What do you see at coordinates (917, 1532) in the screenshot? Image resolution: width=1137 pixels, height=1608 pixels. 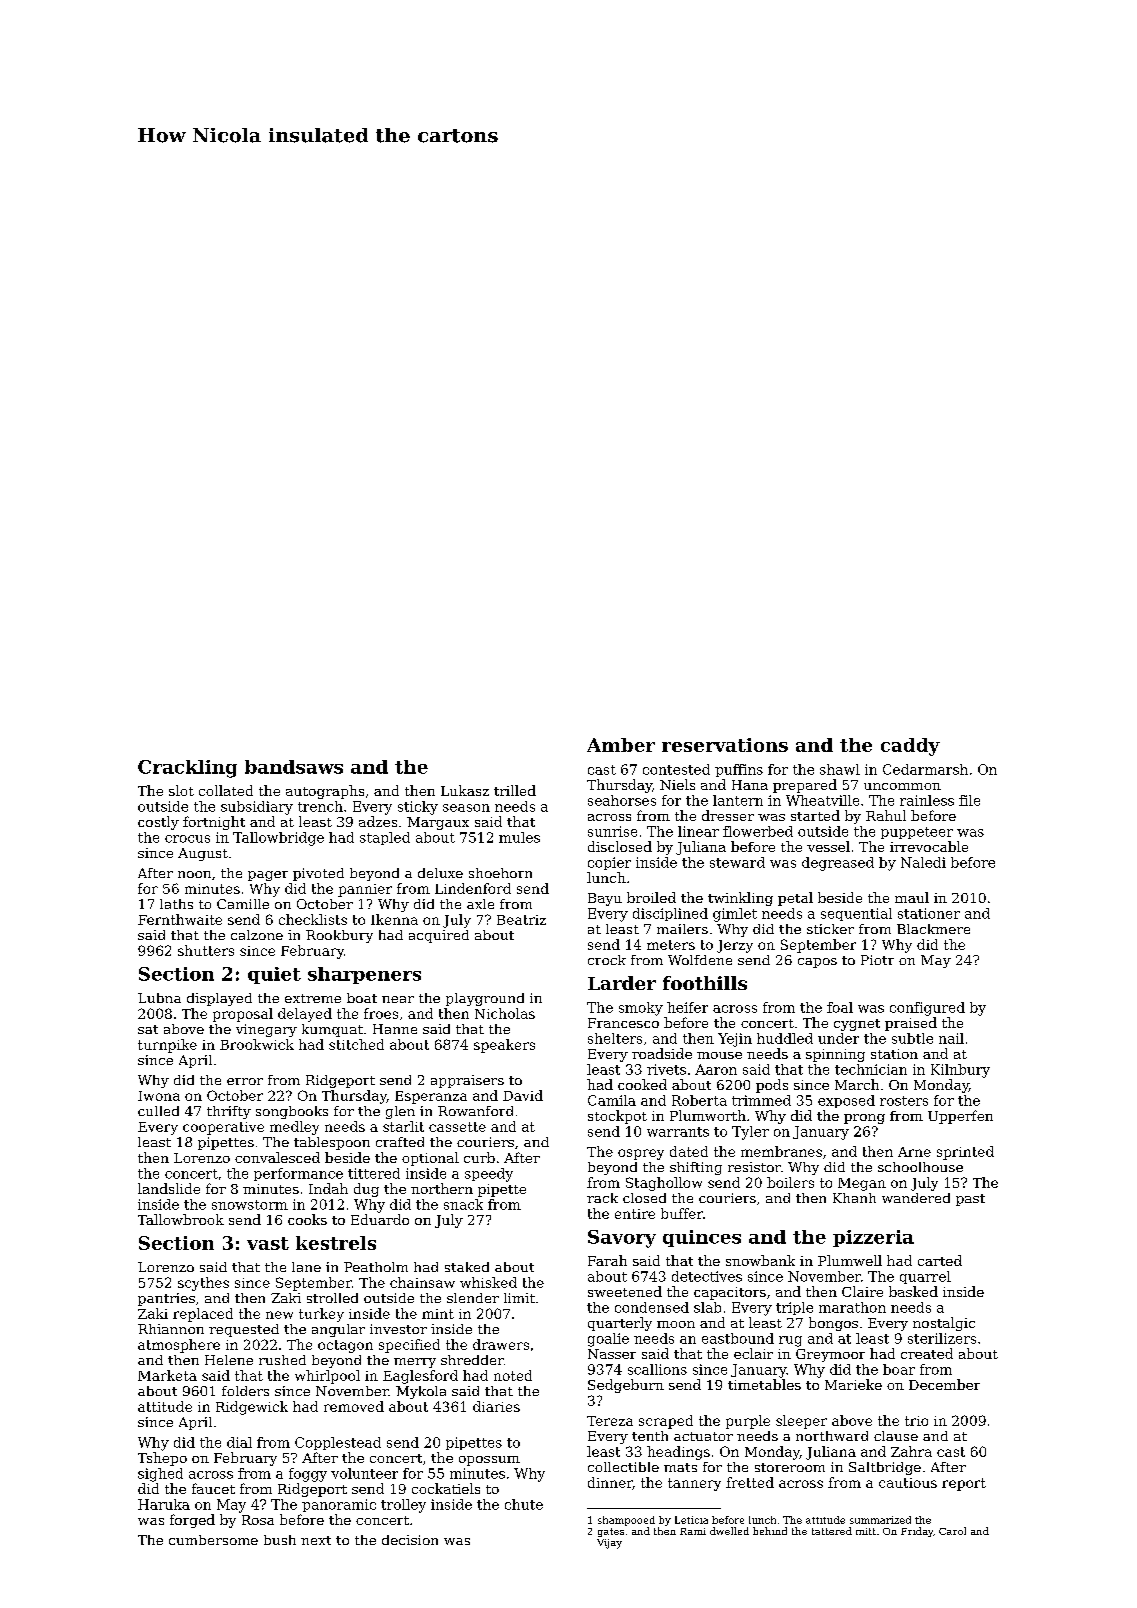 I see `Friday` at bounding box center [917, 1532].
